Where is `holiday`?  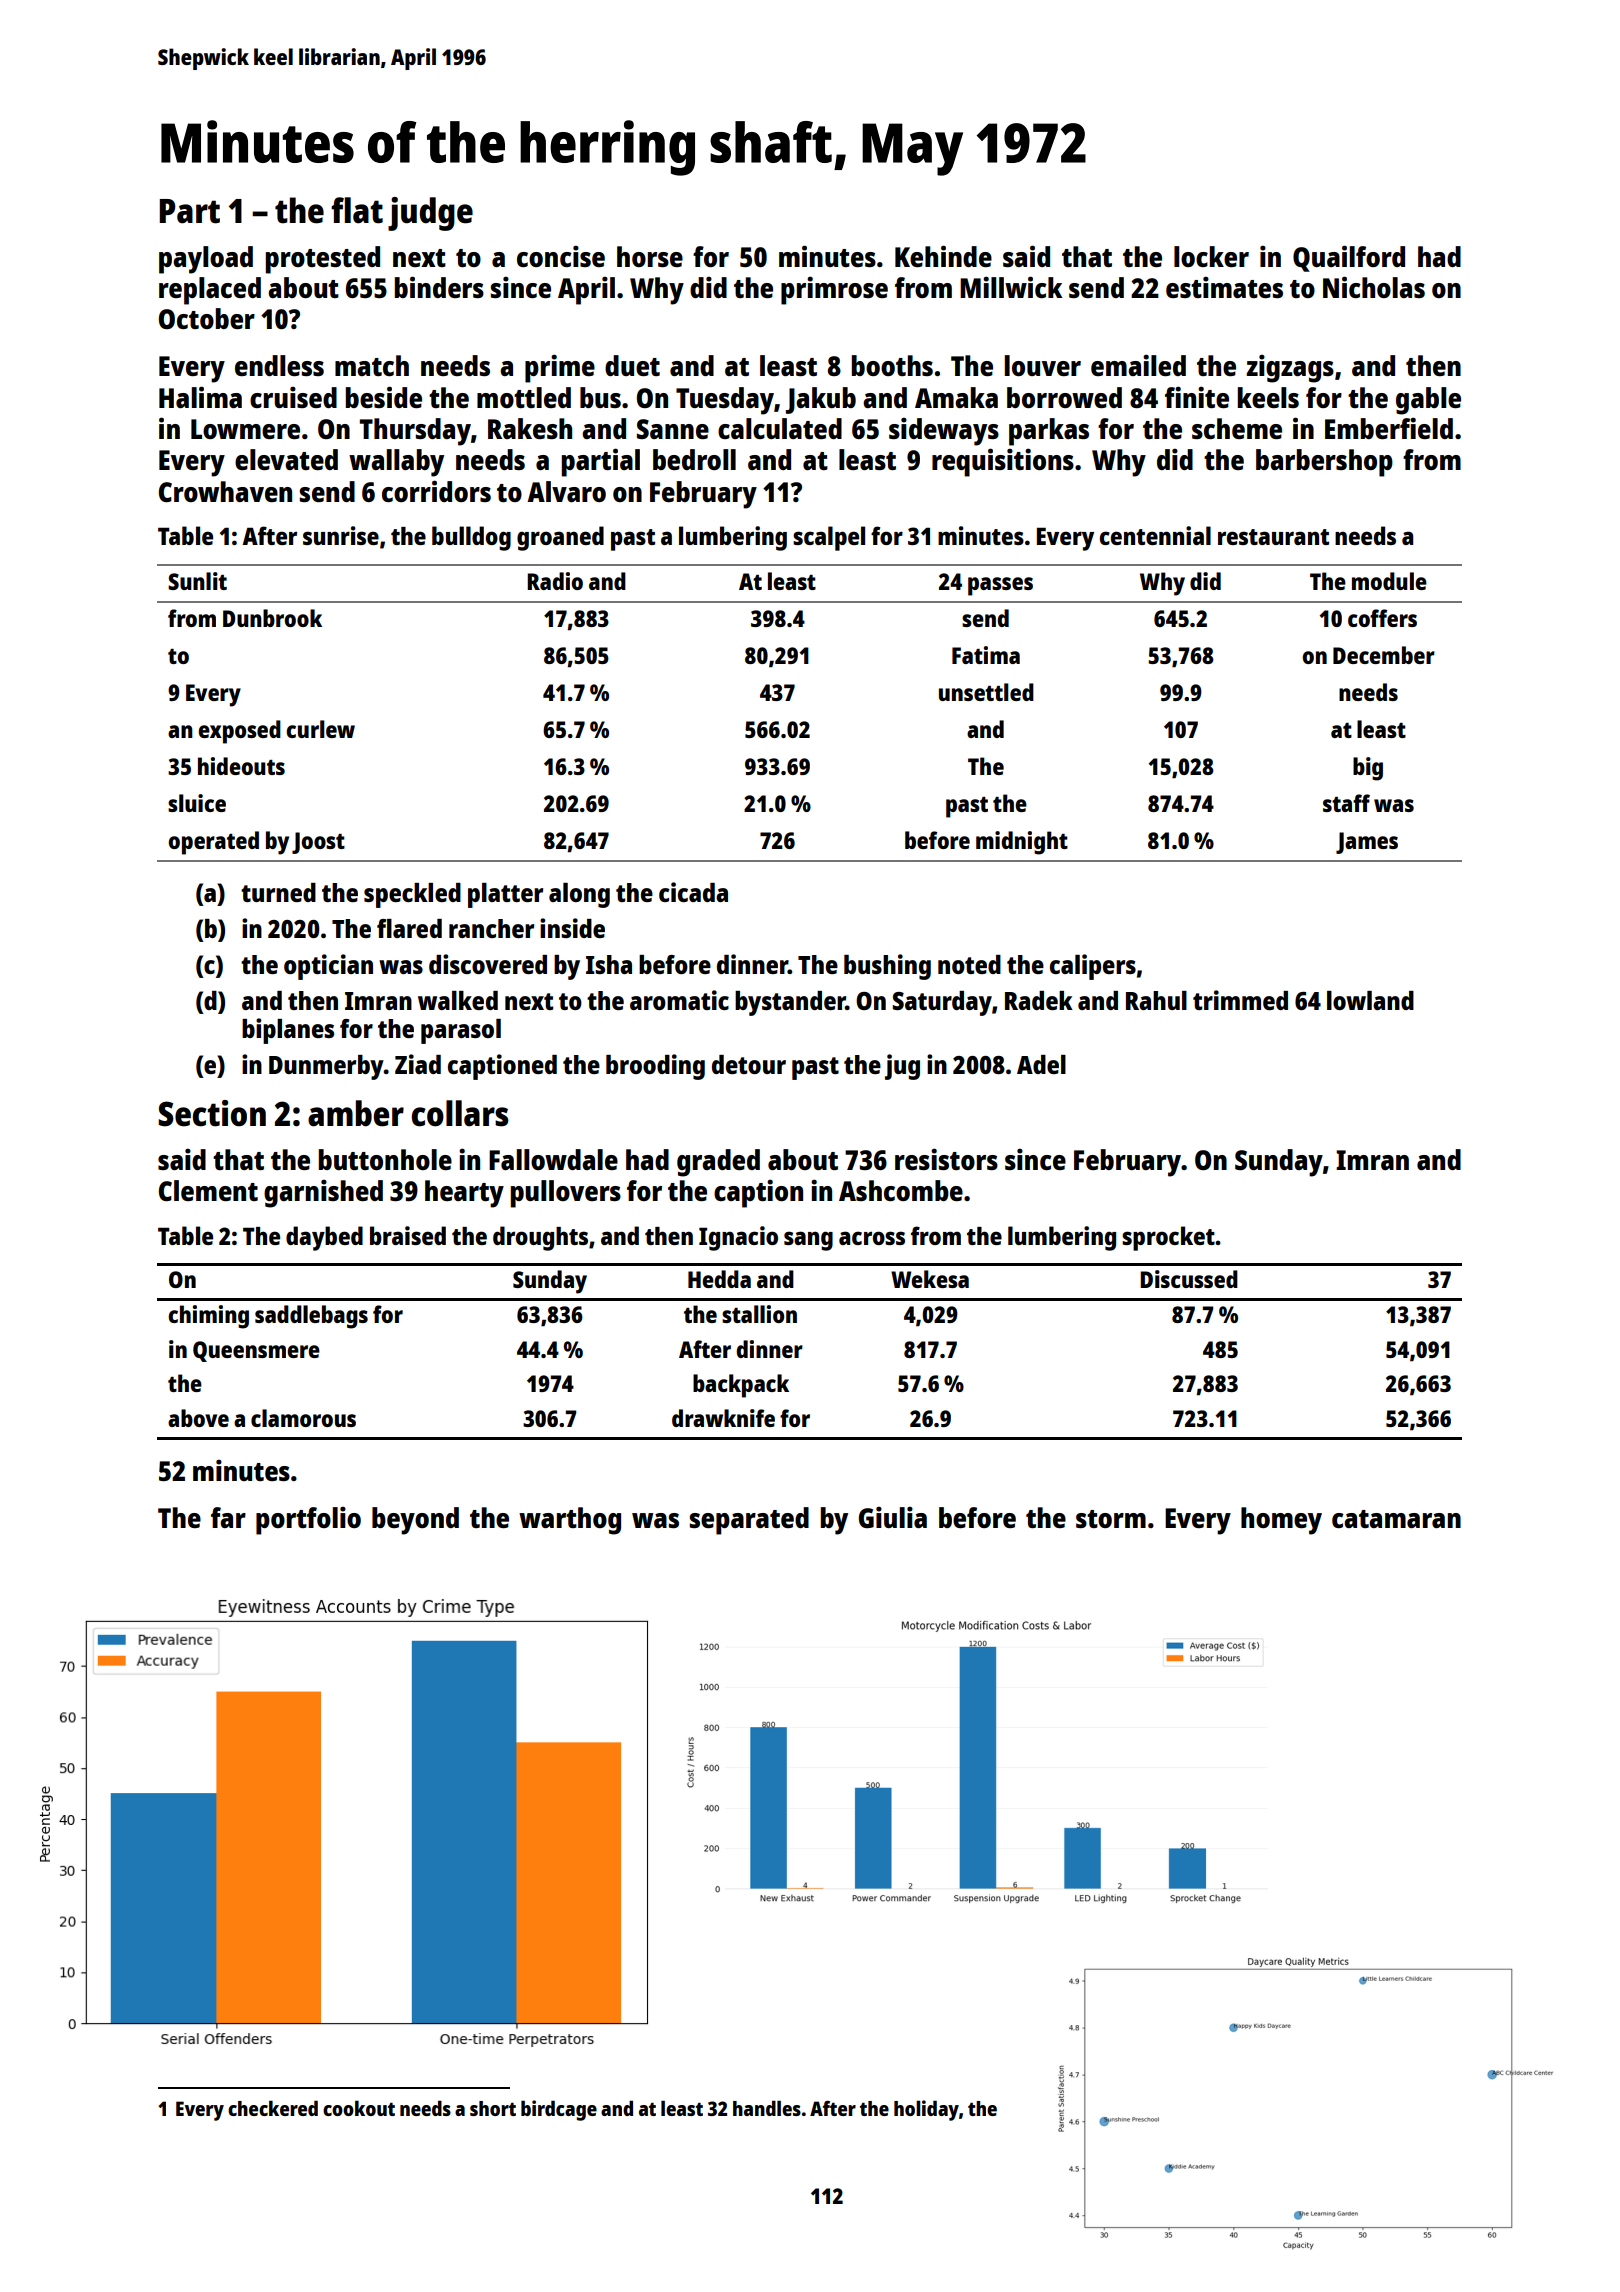
holiday is located at coordinates (926, 2110).
